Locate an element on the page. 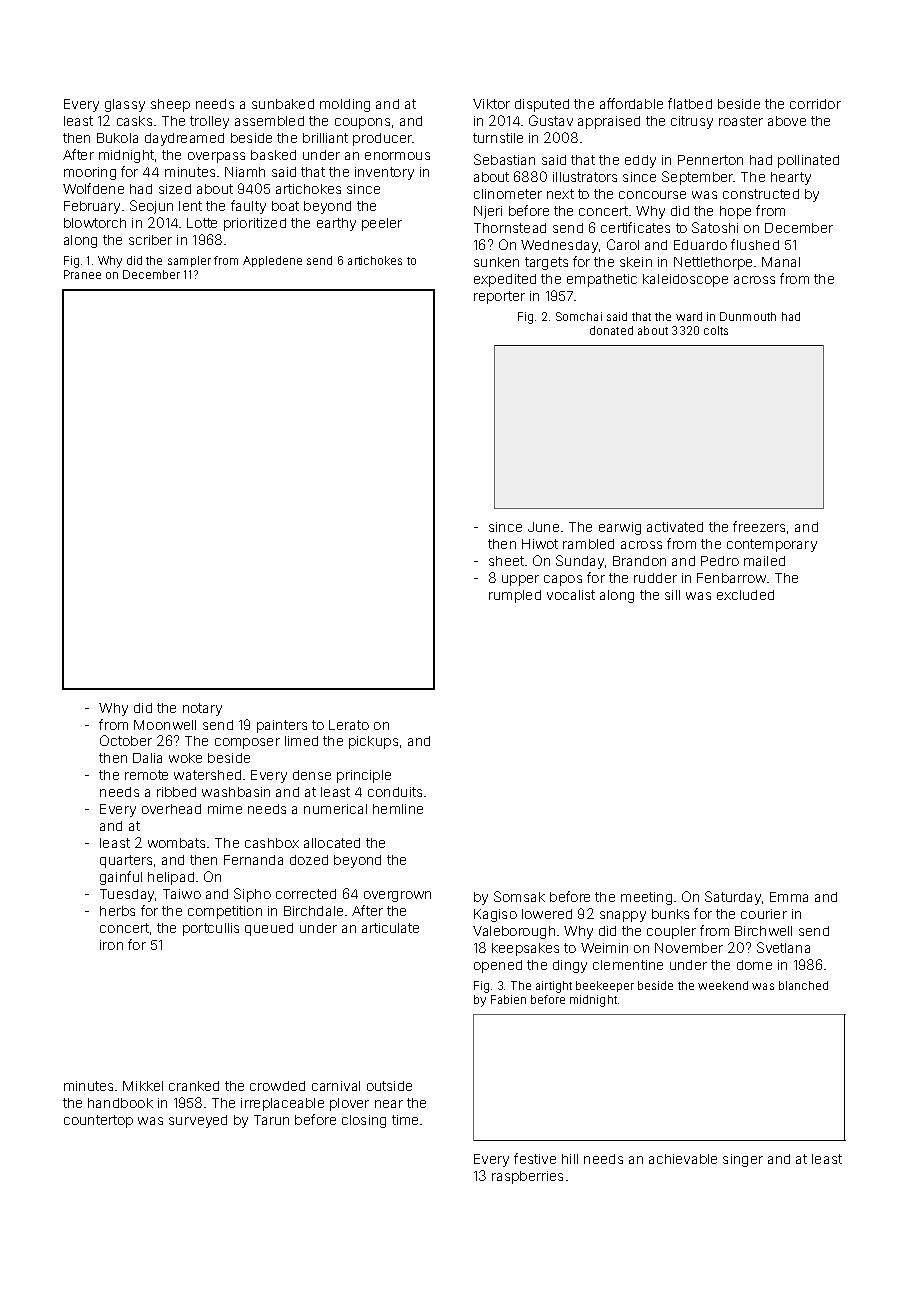 This page has height=1316, width=908. meeting is located at coordinates (646, 898).
